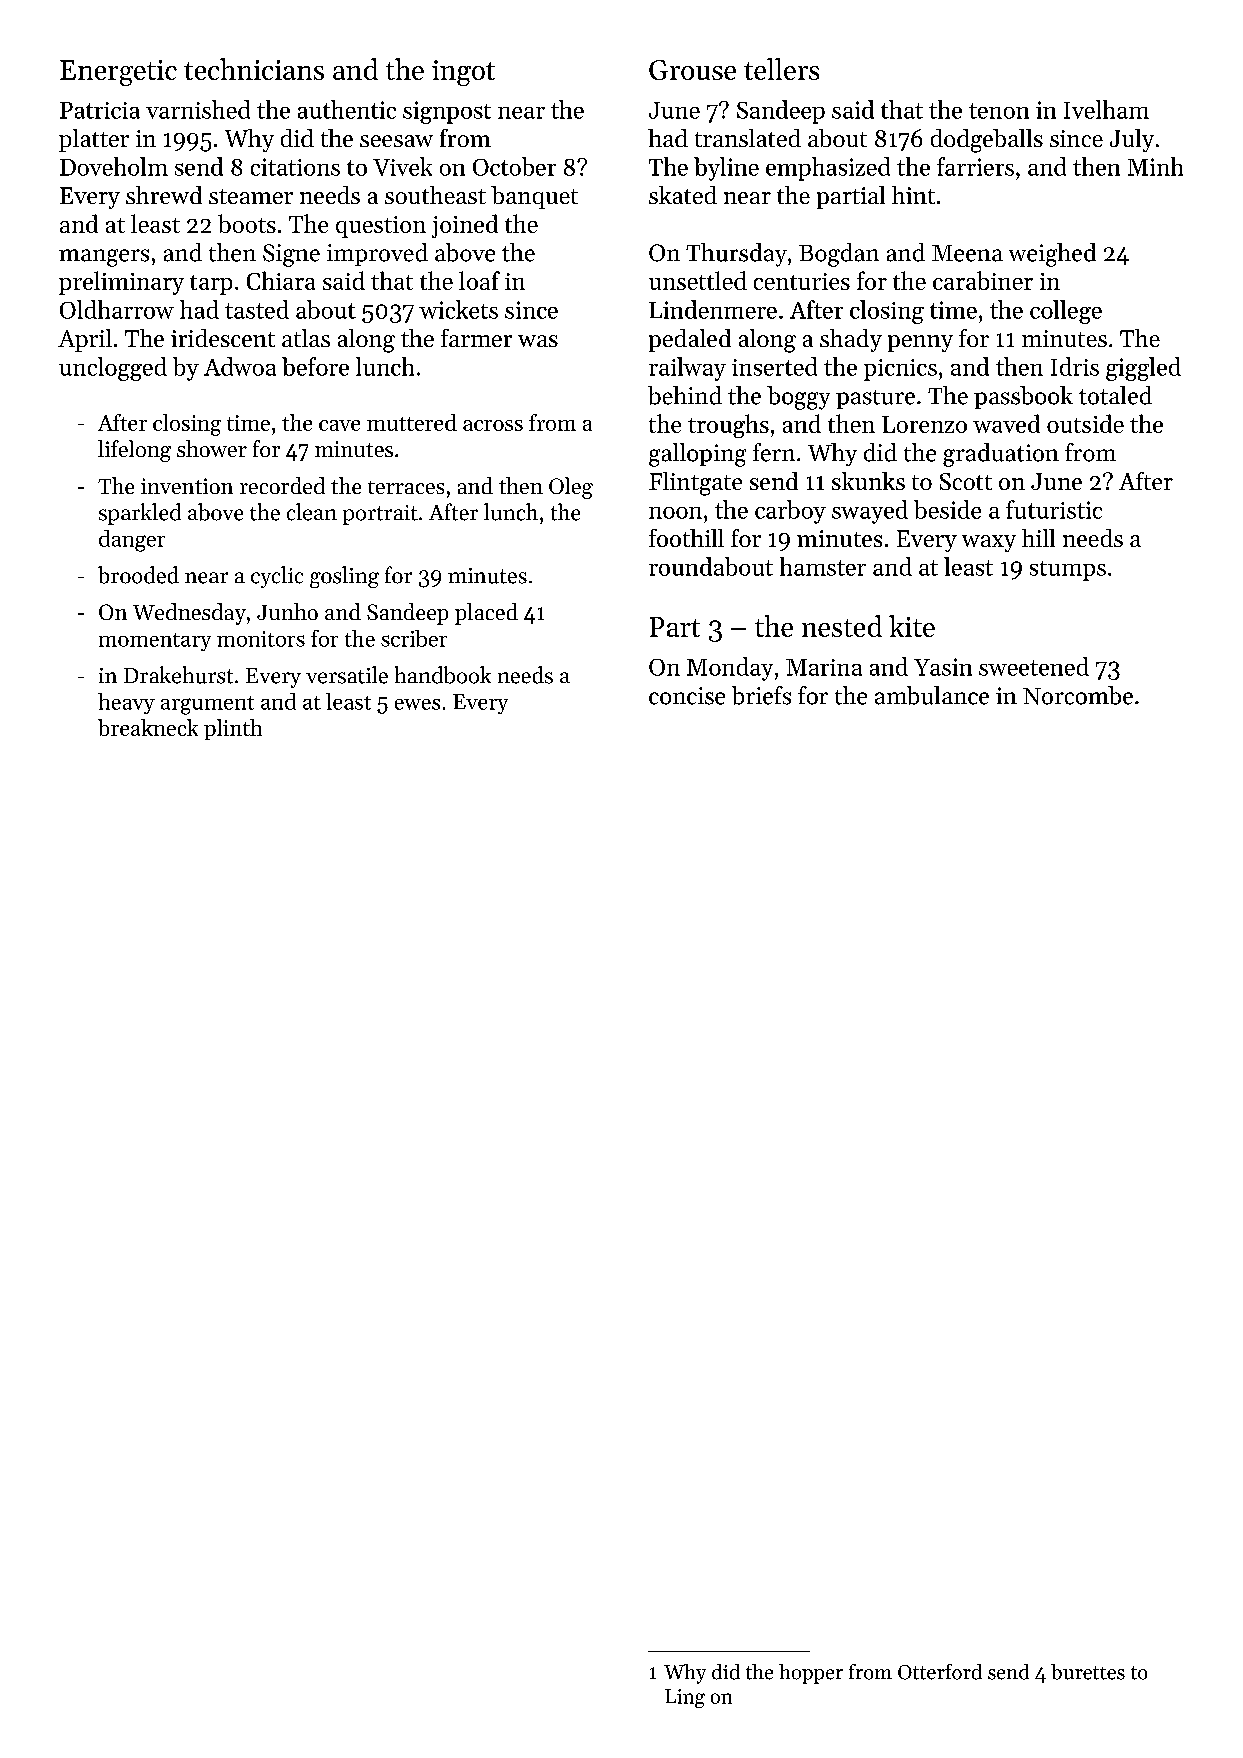 Image resolution: width=1243 pixels, height=1758 pixels. What do you see at coordinates (940, 1672) in the page?
I see `Otterford` at bounding box center [940, 1672].
